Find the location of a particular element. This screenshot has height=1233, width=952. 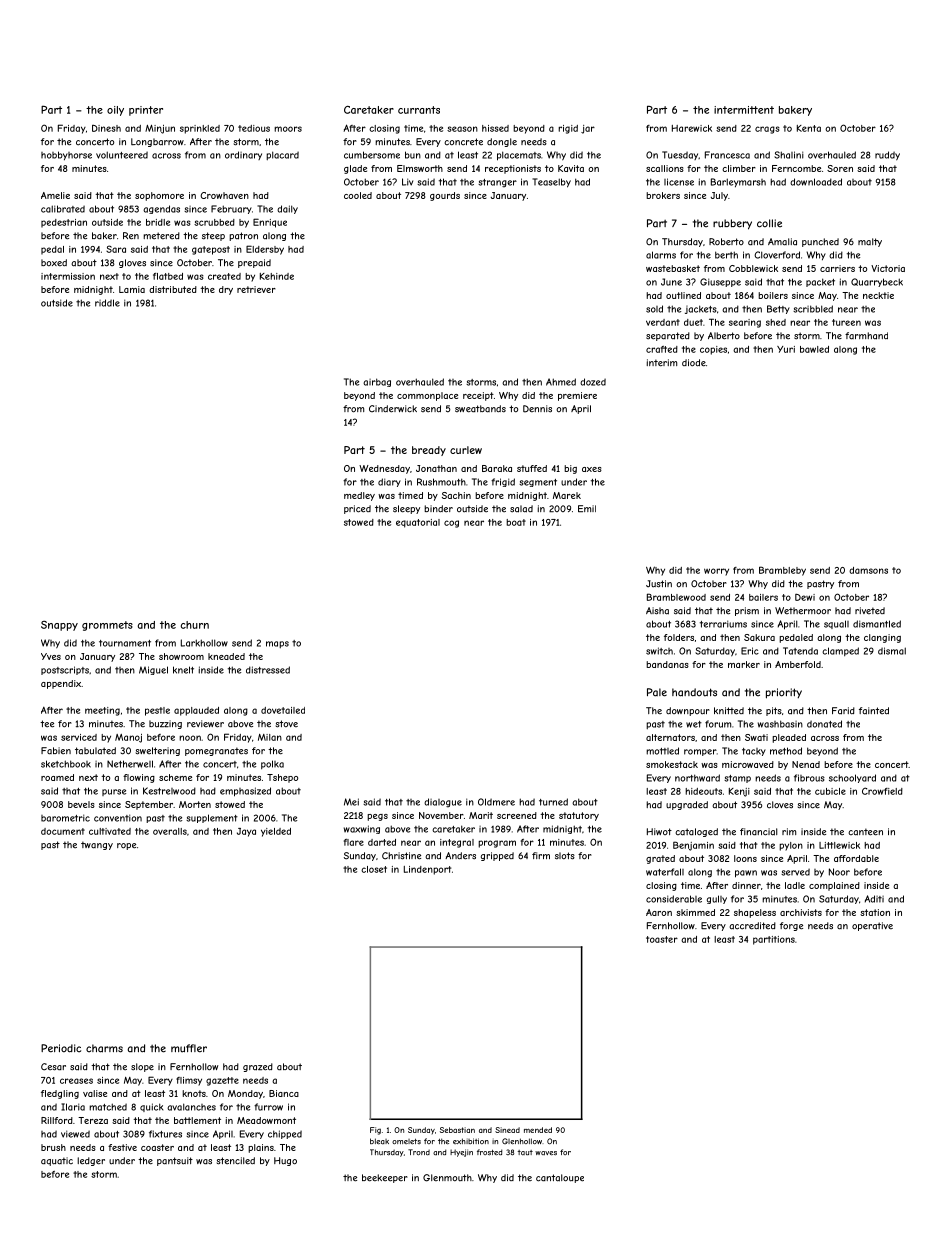

ruddy is located at coordinates (887, 156).
